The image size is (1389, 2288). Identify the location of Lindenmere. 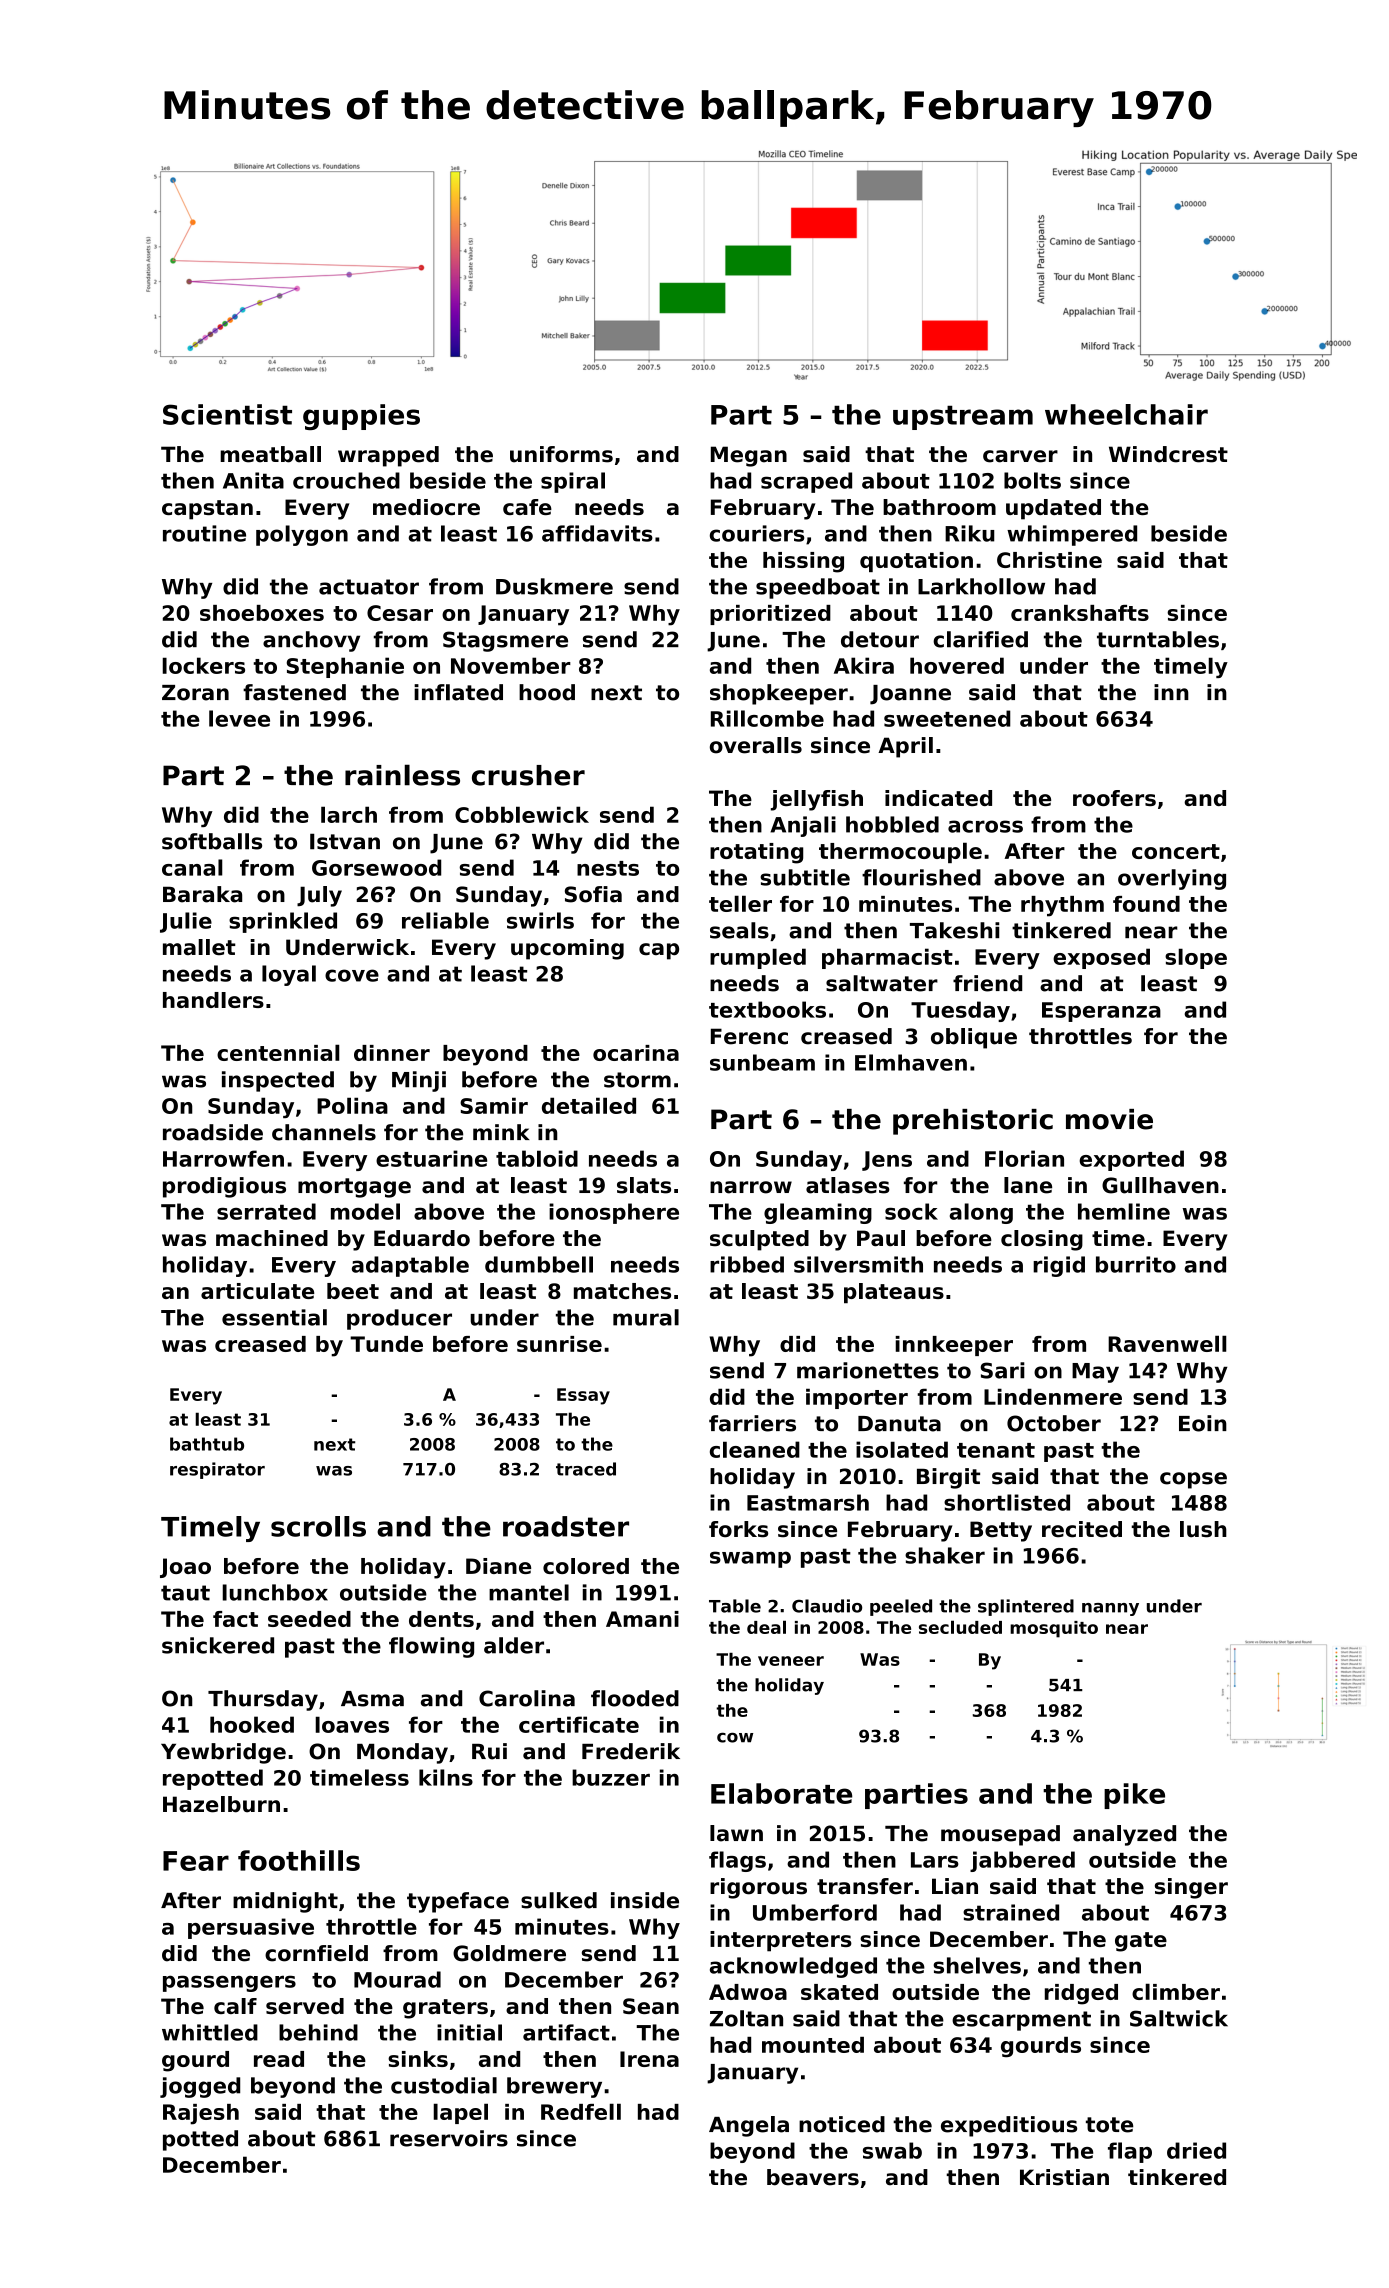
(1053, 1396).
